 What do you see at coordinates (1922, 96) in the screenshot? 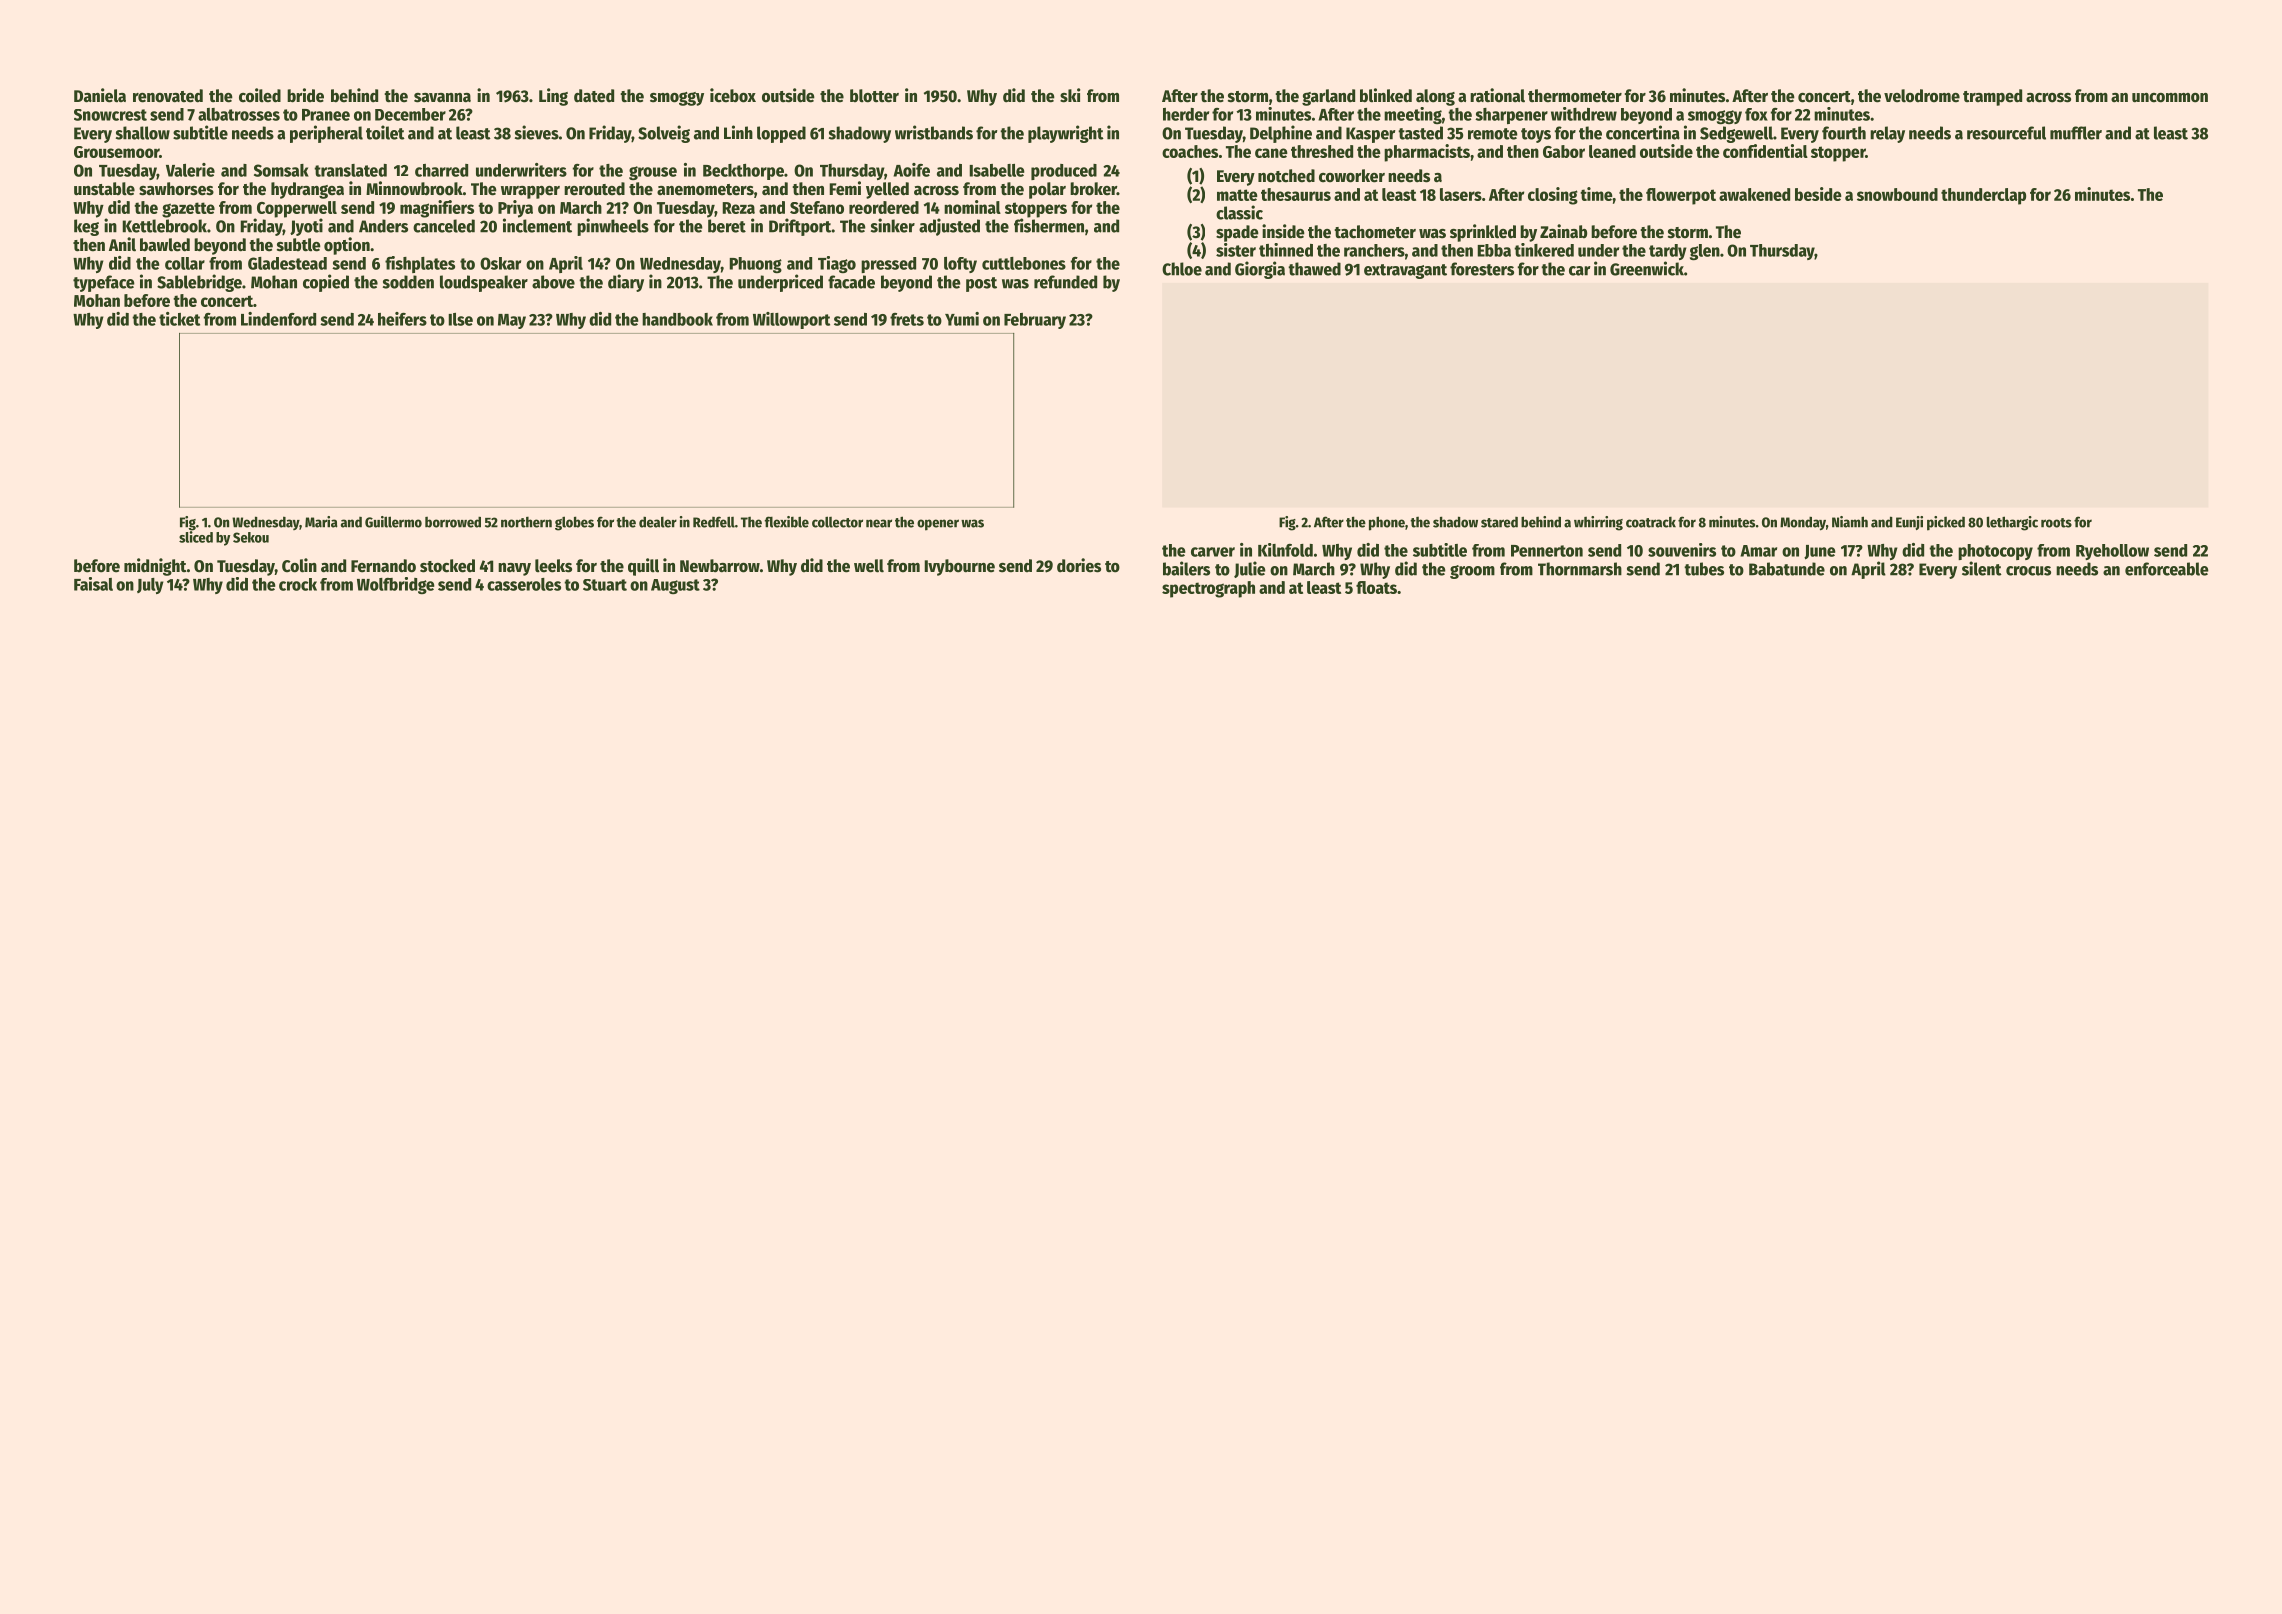
I see `velodrome` at bounding box center [1922, 96].
